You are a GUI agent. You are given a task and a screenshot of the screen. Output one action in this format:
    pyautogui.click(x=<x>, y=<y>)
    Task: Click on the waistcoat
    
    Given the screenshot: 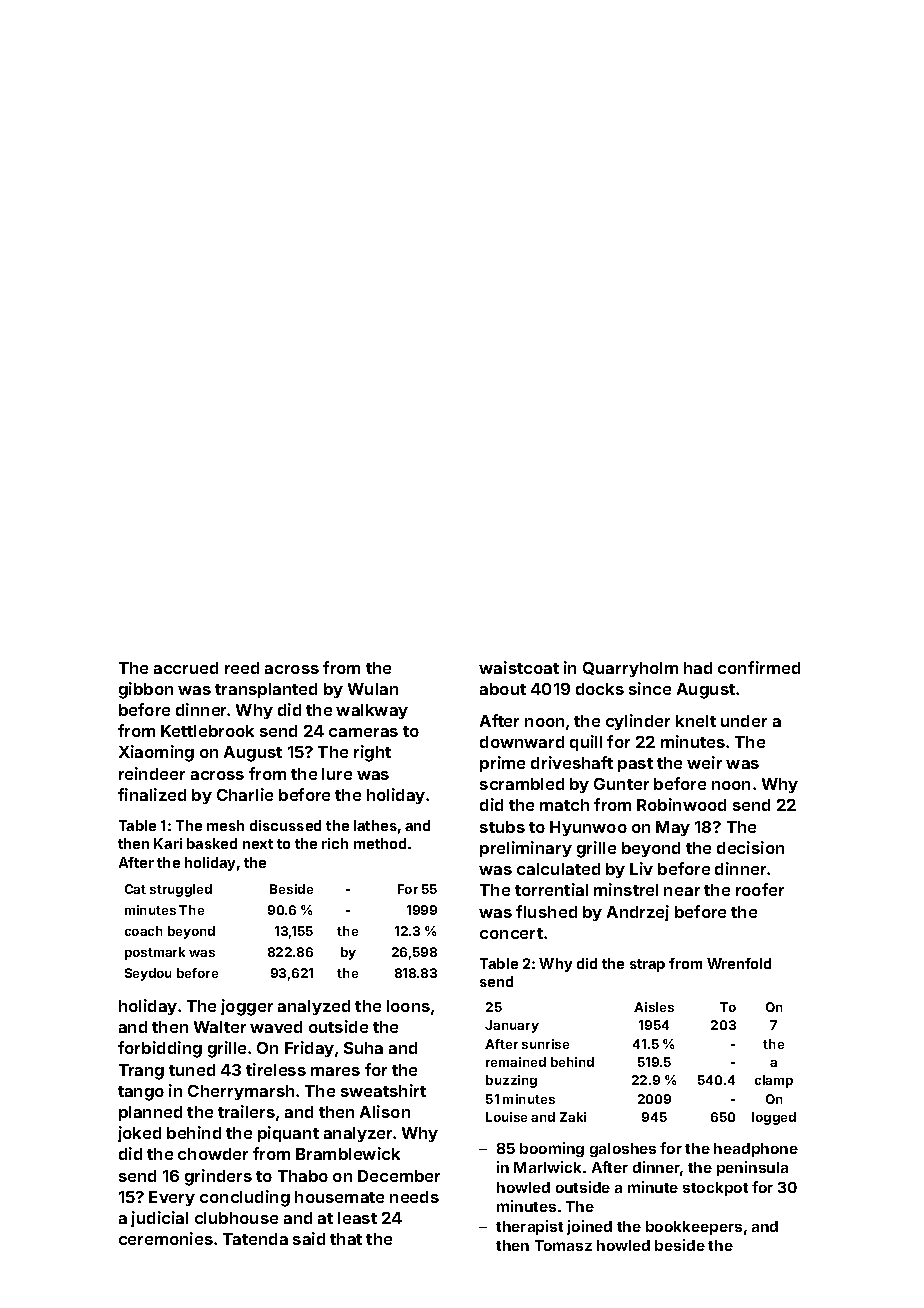 What is the action you would take?
    pyautogui.click(x=519, y=667)
